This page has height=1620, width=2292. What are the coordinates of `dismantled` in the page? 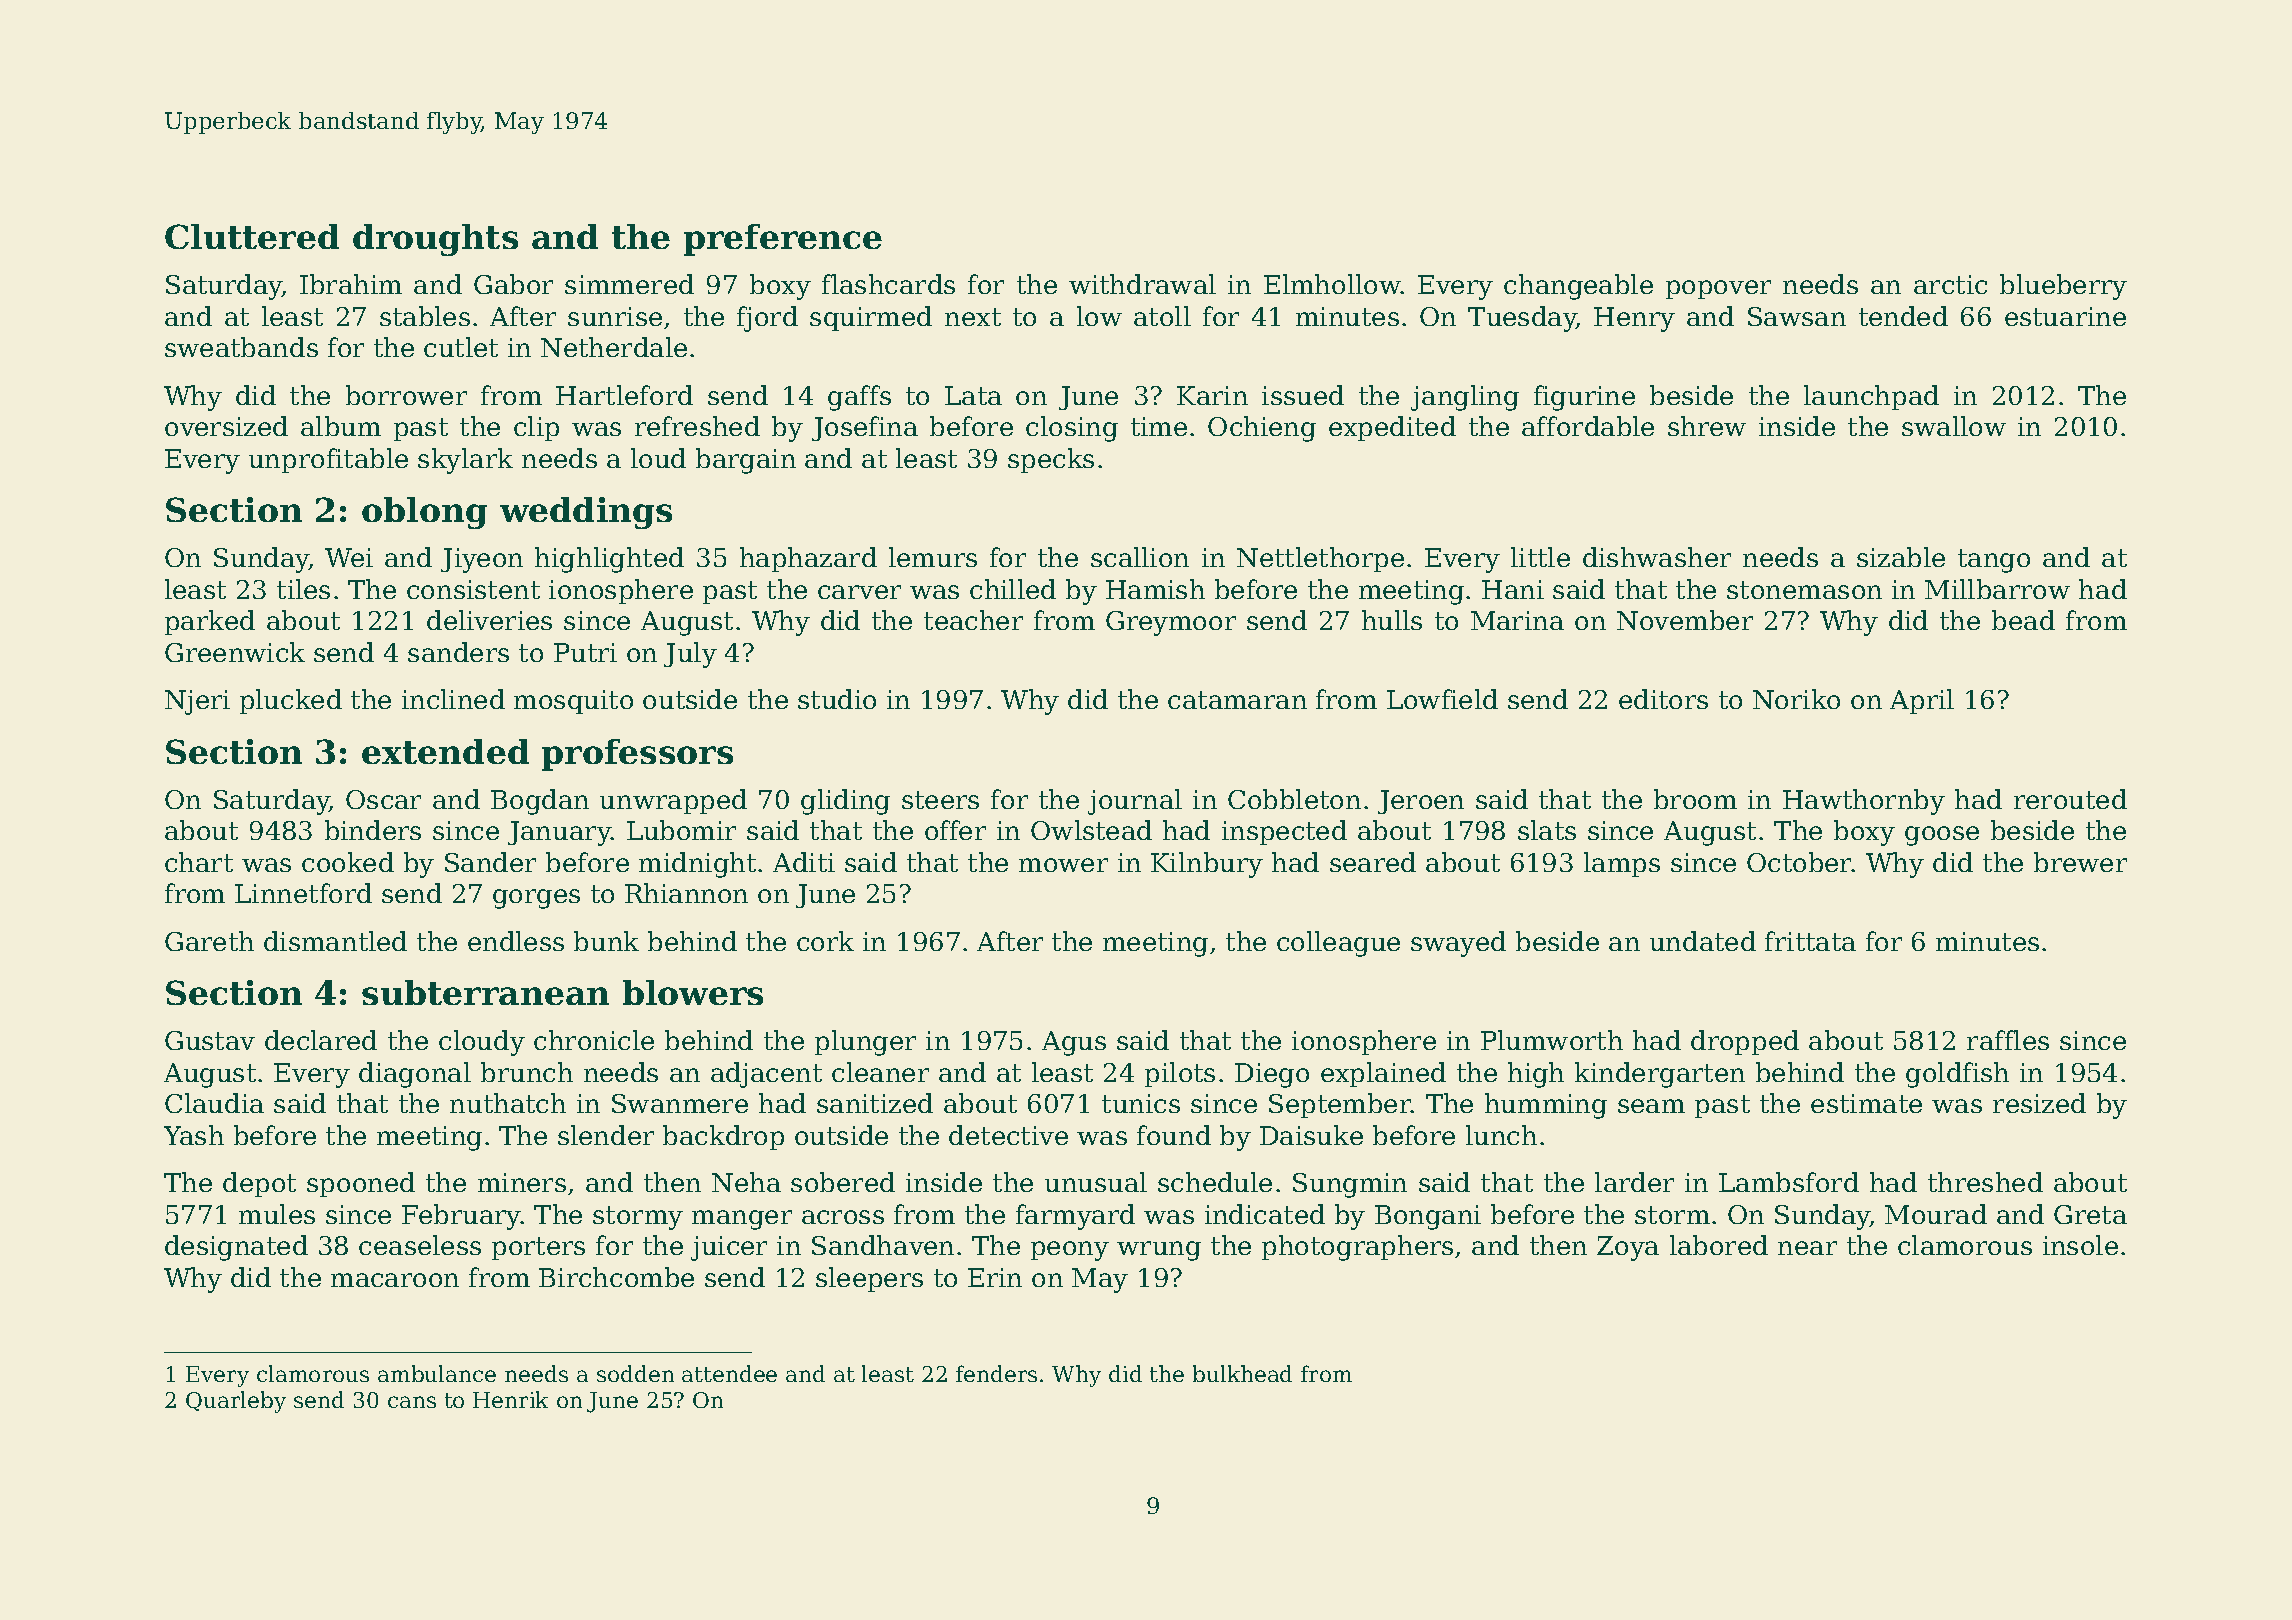 It's located at (335, 941).
